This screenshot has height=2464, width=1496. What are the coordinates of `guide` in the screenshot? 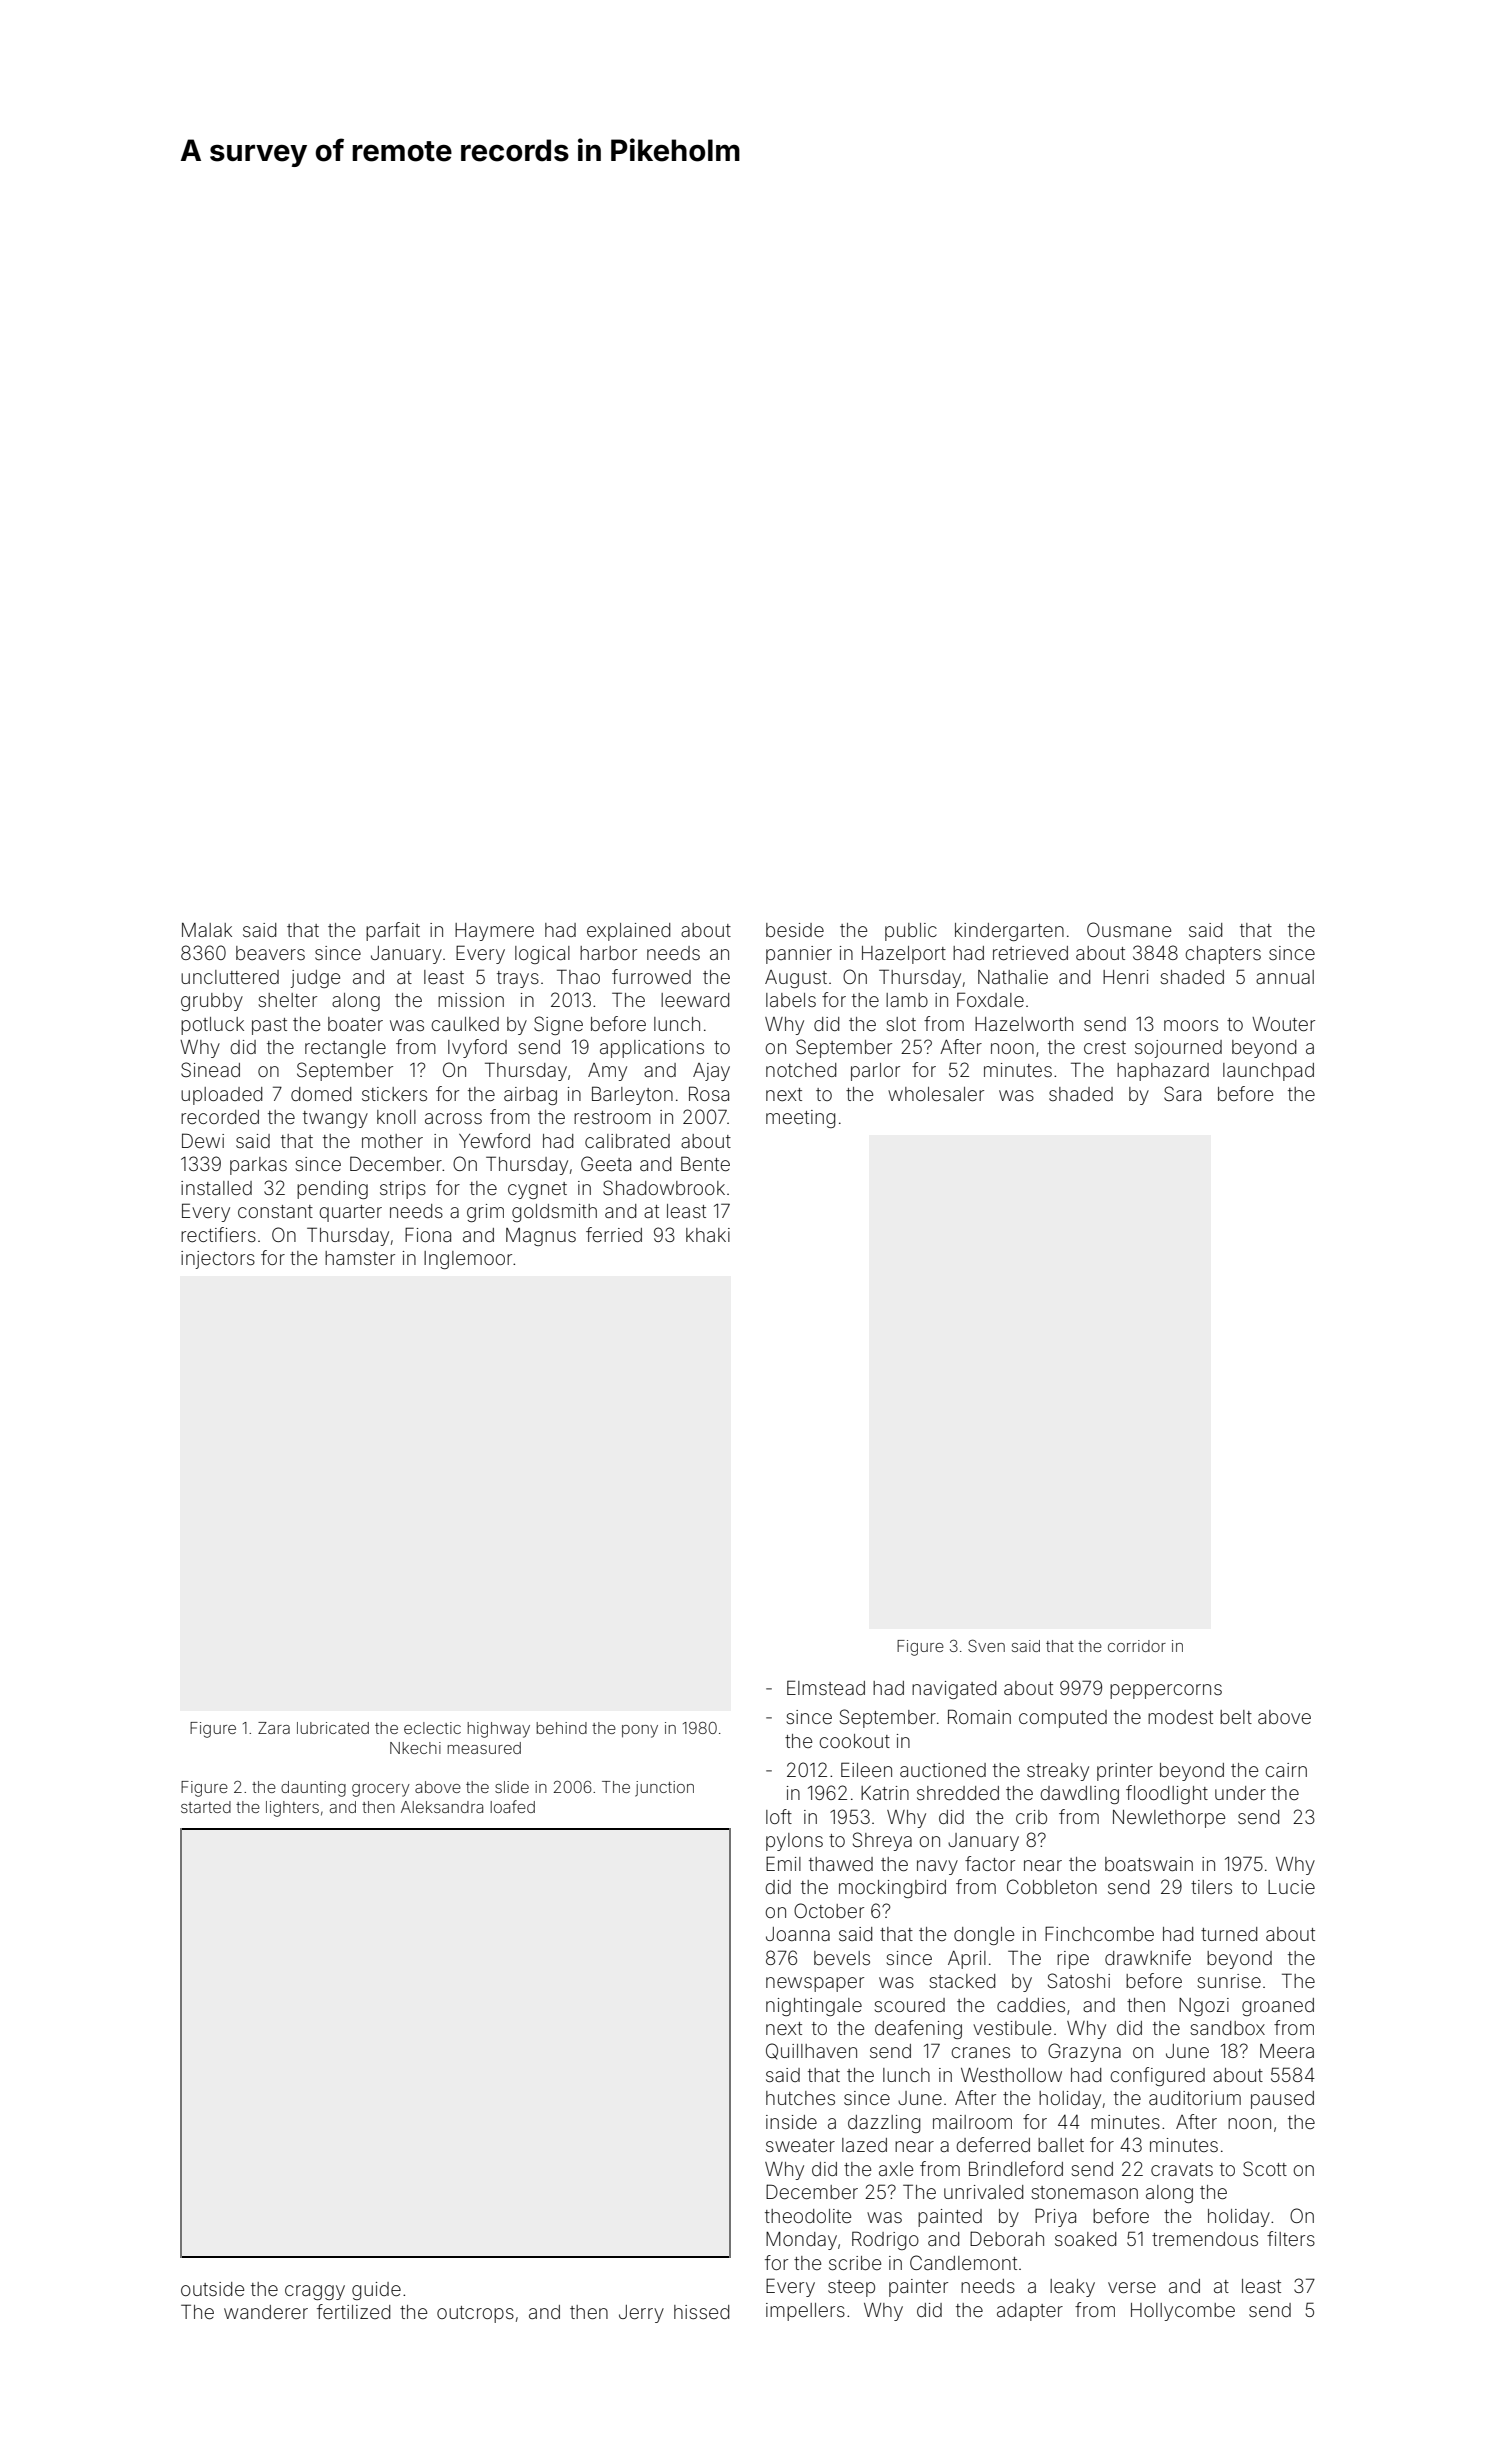 It's located at (376, 2291).
